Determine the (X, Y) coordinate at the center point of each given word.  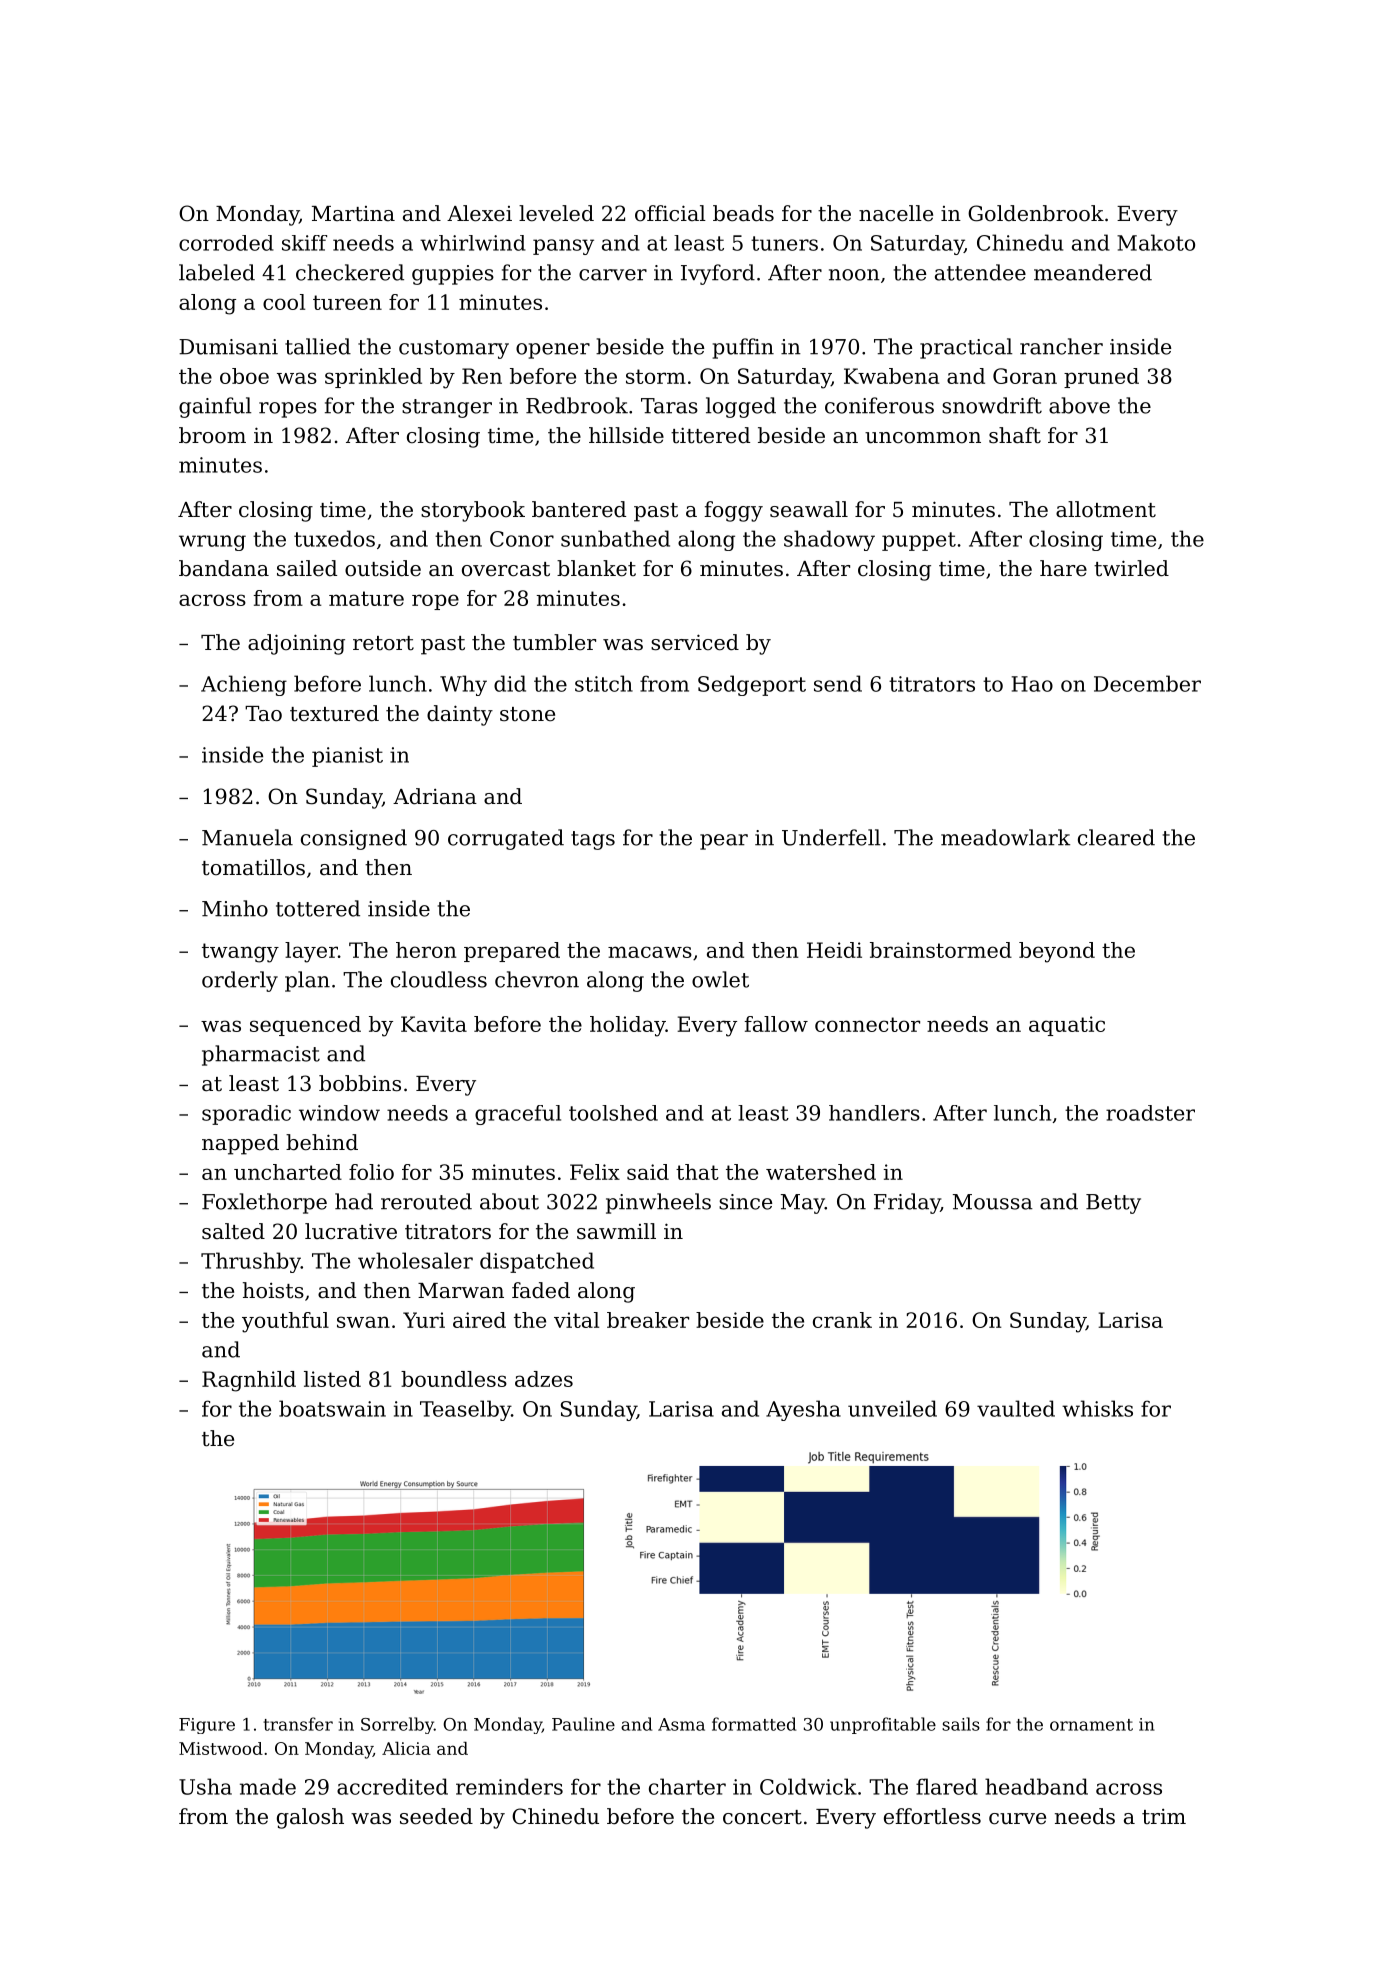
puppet (919, 541)
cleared (1116, 837)
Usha (205, 1786)
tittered (710, 435)
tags (593, 840)
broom (212, 435)
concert (762, 1817)
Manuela (247, 837)
